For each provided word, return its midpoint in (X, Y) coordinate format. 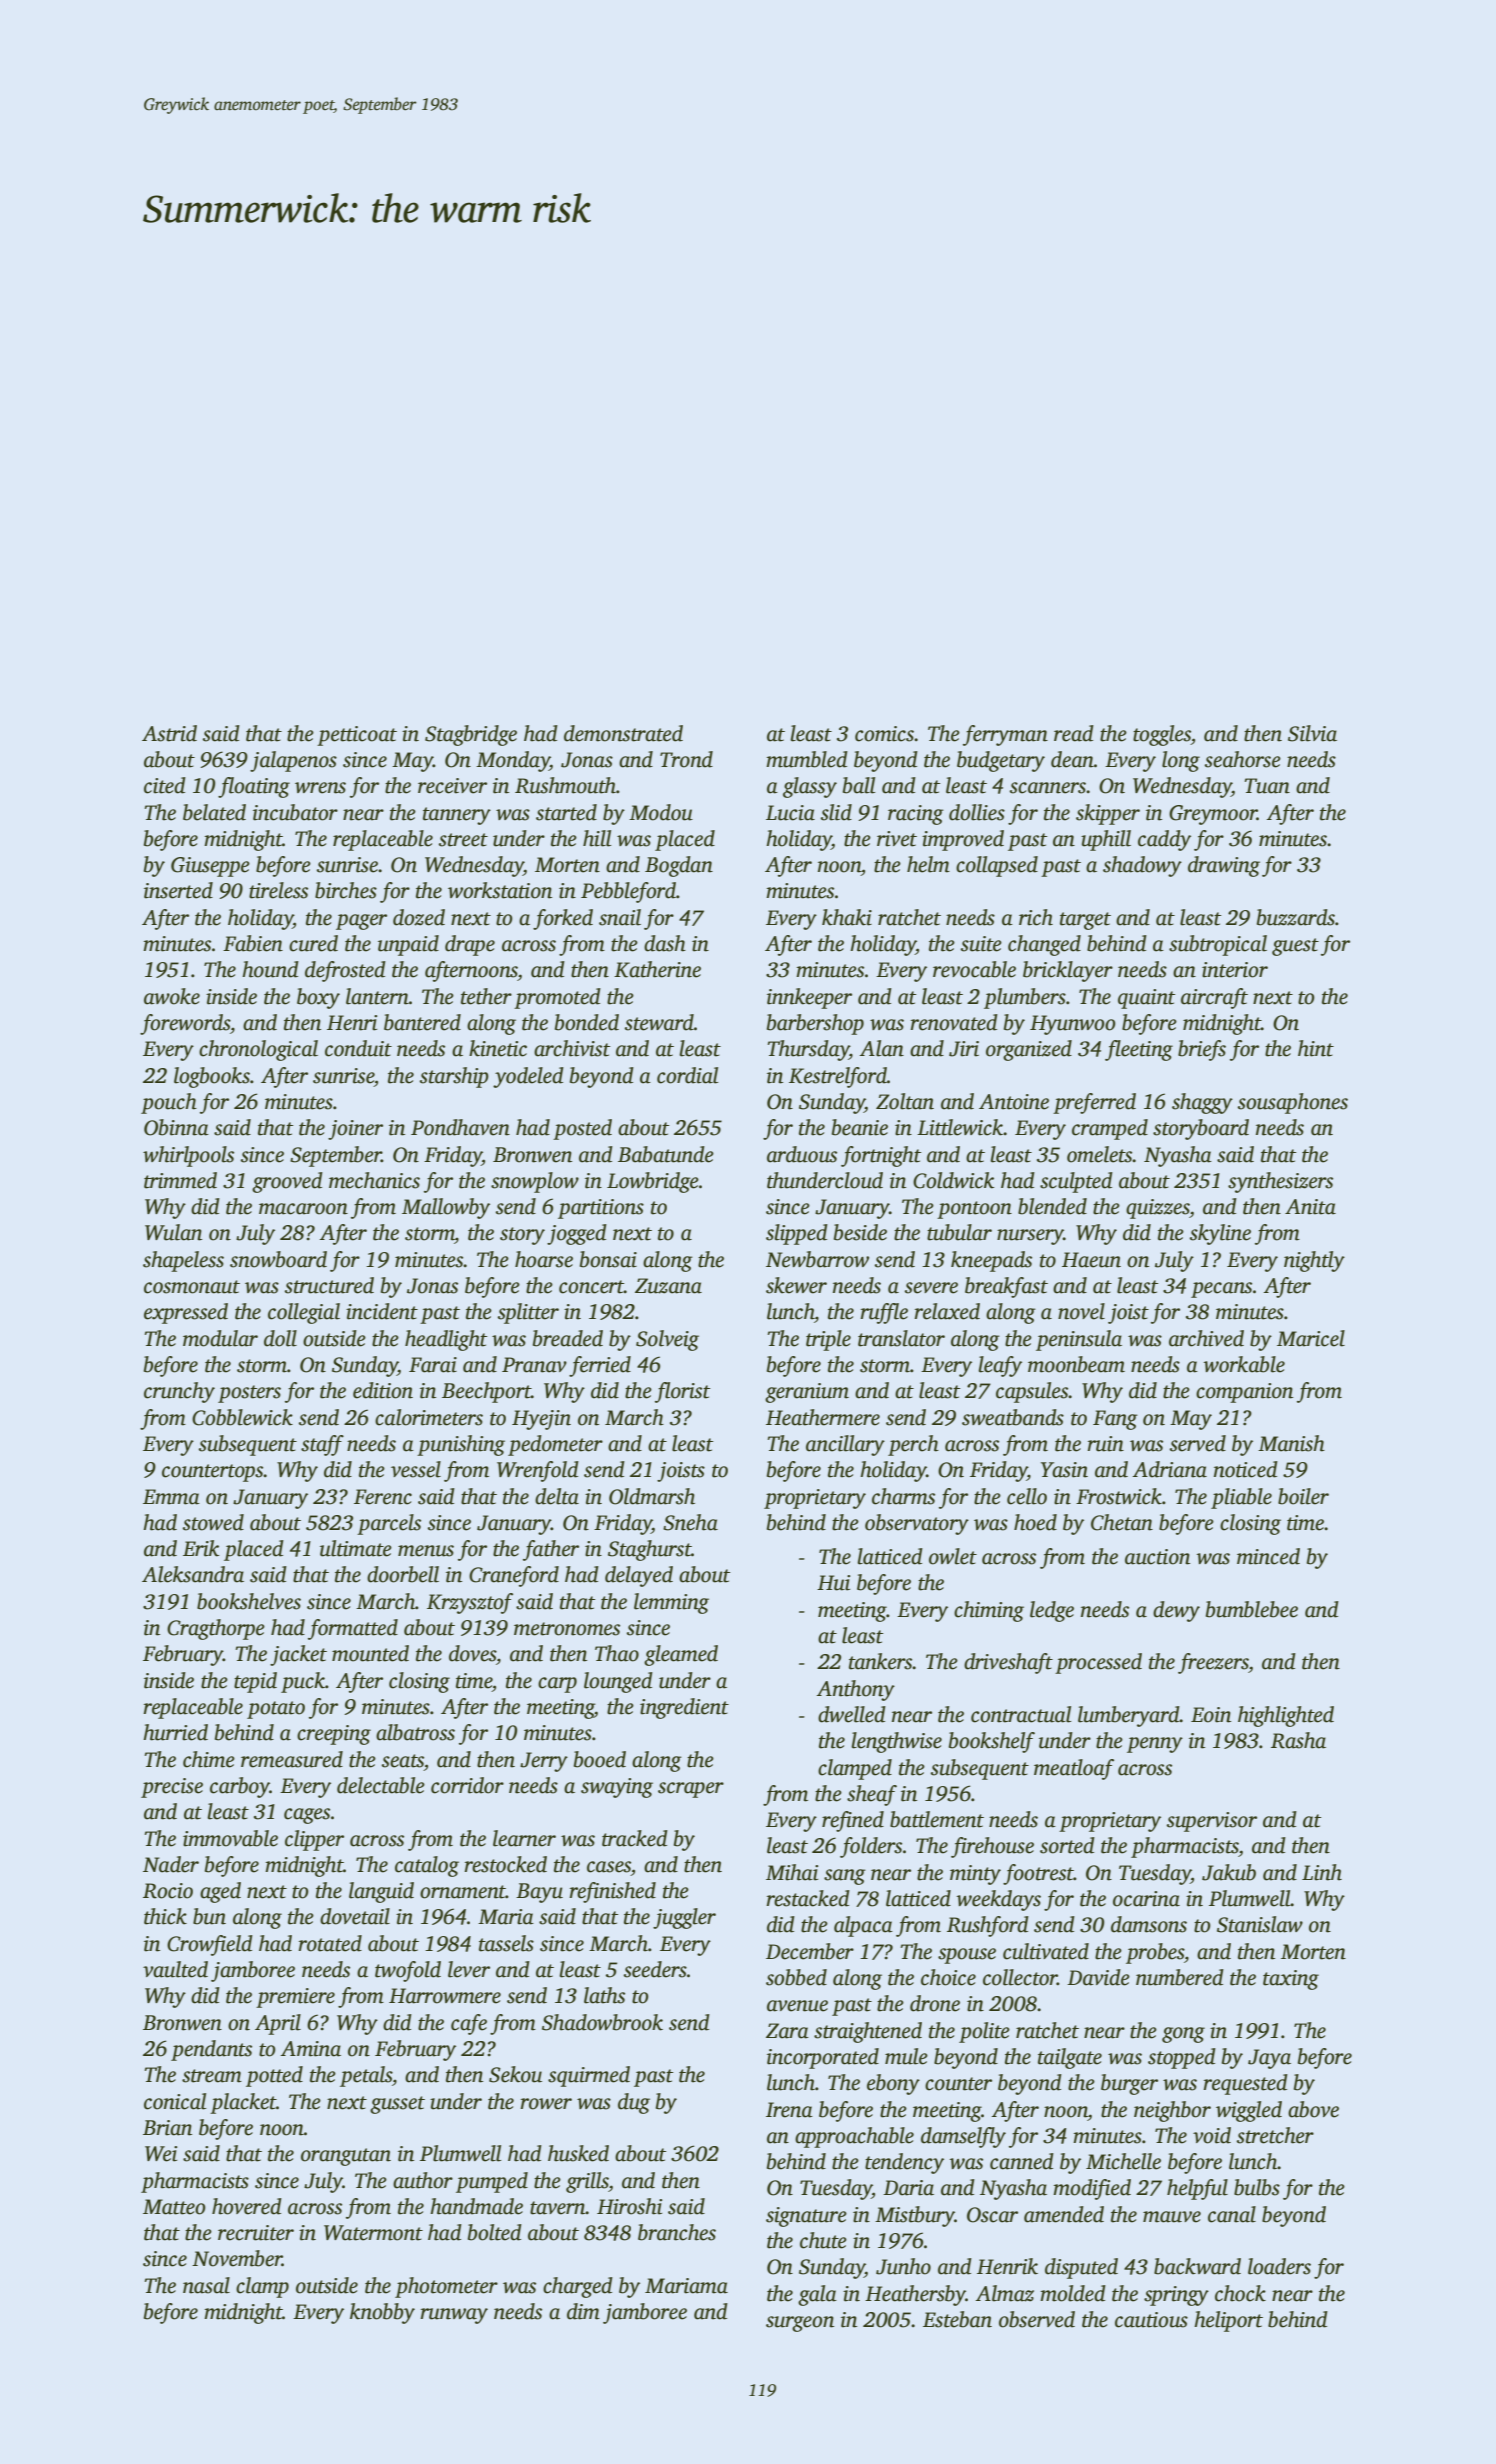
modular (220, 1338)
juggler (684, 1918)
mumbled (807, 759)
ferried (600, 1366)
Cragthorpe (216, 1629)
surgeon (800, 2324)
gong (1183, 2035)
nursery (1030, 1237)
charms (903, 1496)
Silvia (1312, 733)
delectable (381, 1785)
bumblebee (1252, 1609)
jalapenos (293, 761)
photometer (446, 2287)
